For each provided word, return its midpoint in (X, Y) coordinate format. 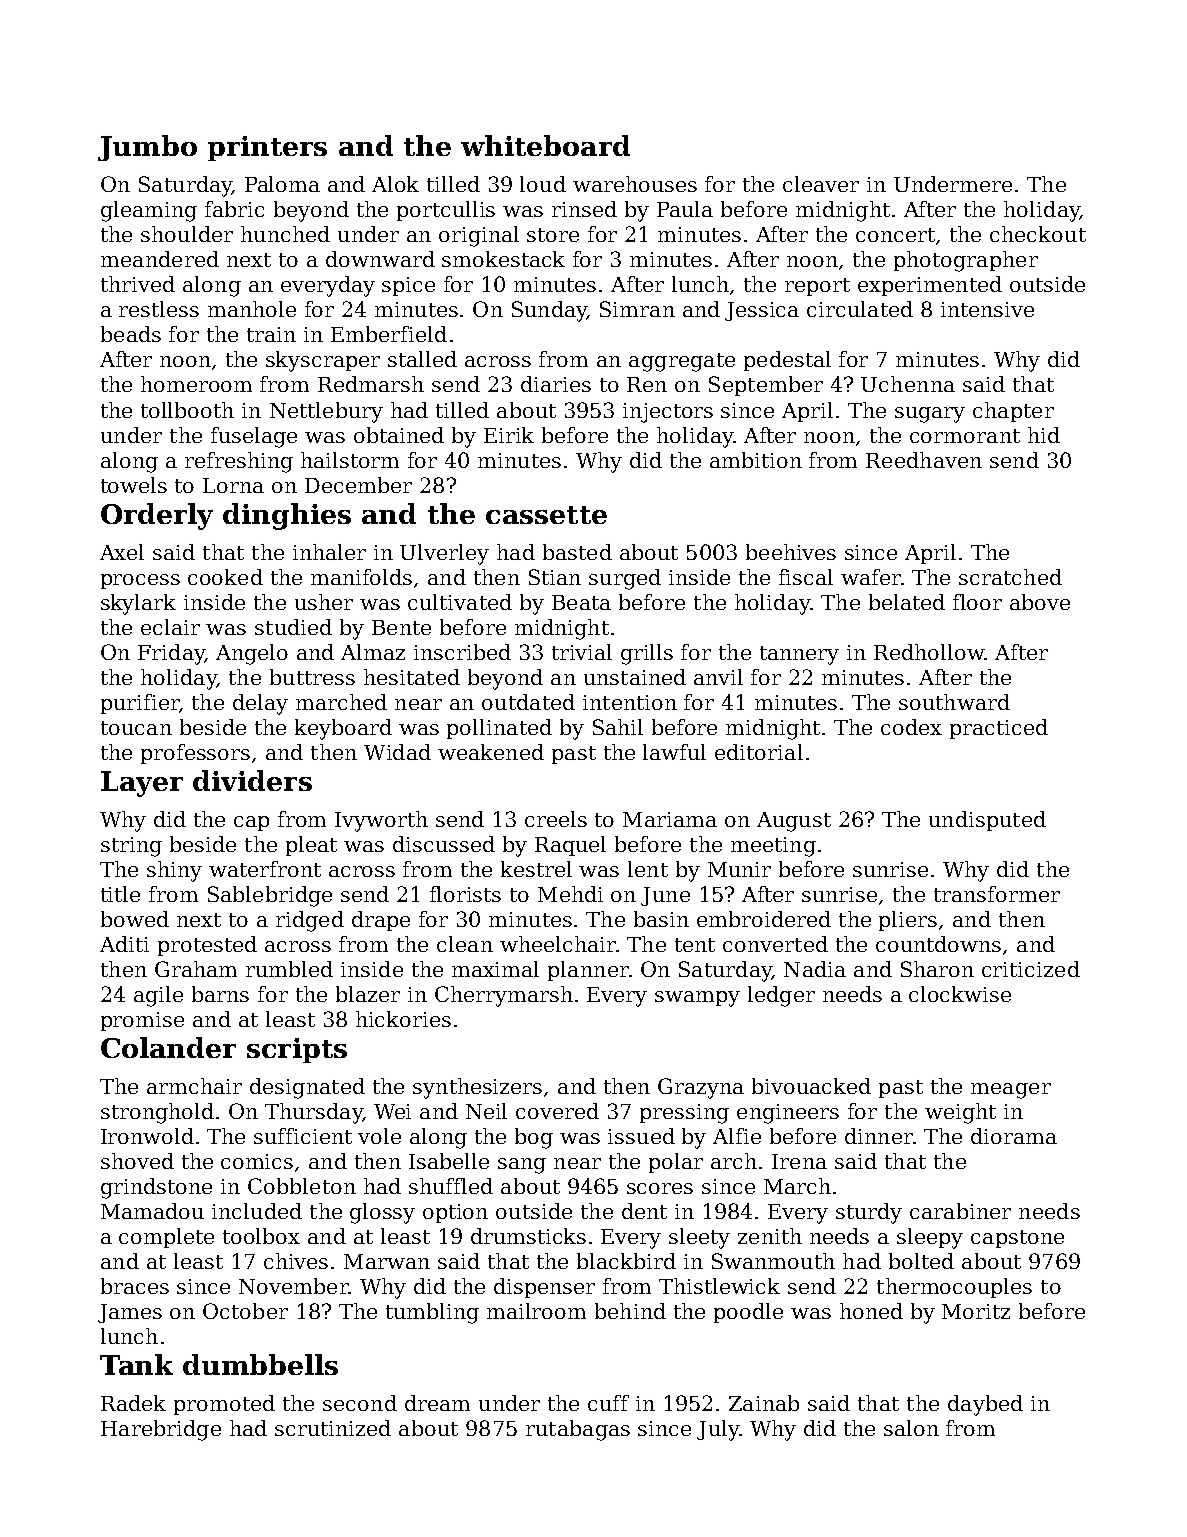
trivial (582, 652)
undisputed (987, 821)
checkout (1038, 234)
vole (379, 1136)
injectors (668, 413)
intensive (987, 309)
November (294, 1286)
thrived (138, 284)
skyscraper (323, 361)
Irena (799, 1161)
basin (661, 919)
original (479, 236)
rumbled (289, 969)
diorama (1014, 1136)
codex (911, 727)
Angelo (252, 654)
